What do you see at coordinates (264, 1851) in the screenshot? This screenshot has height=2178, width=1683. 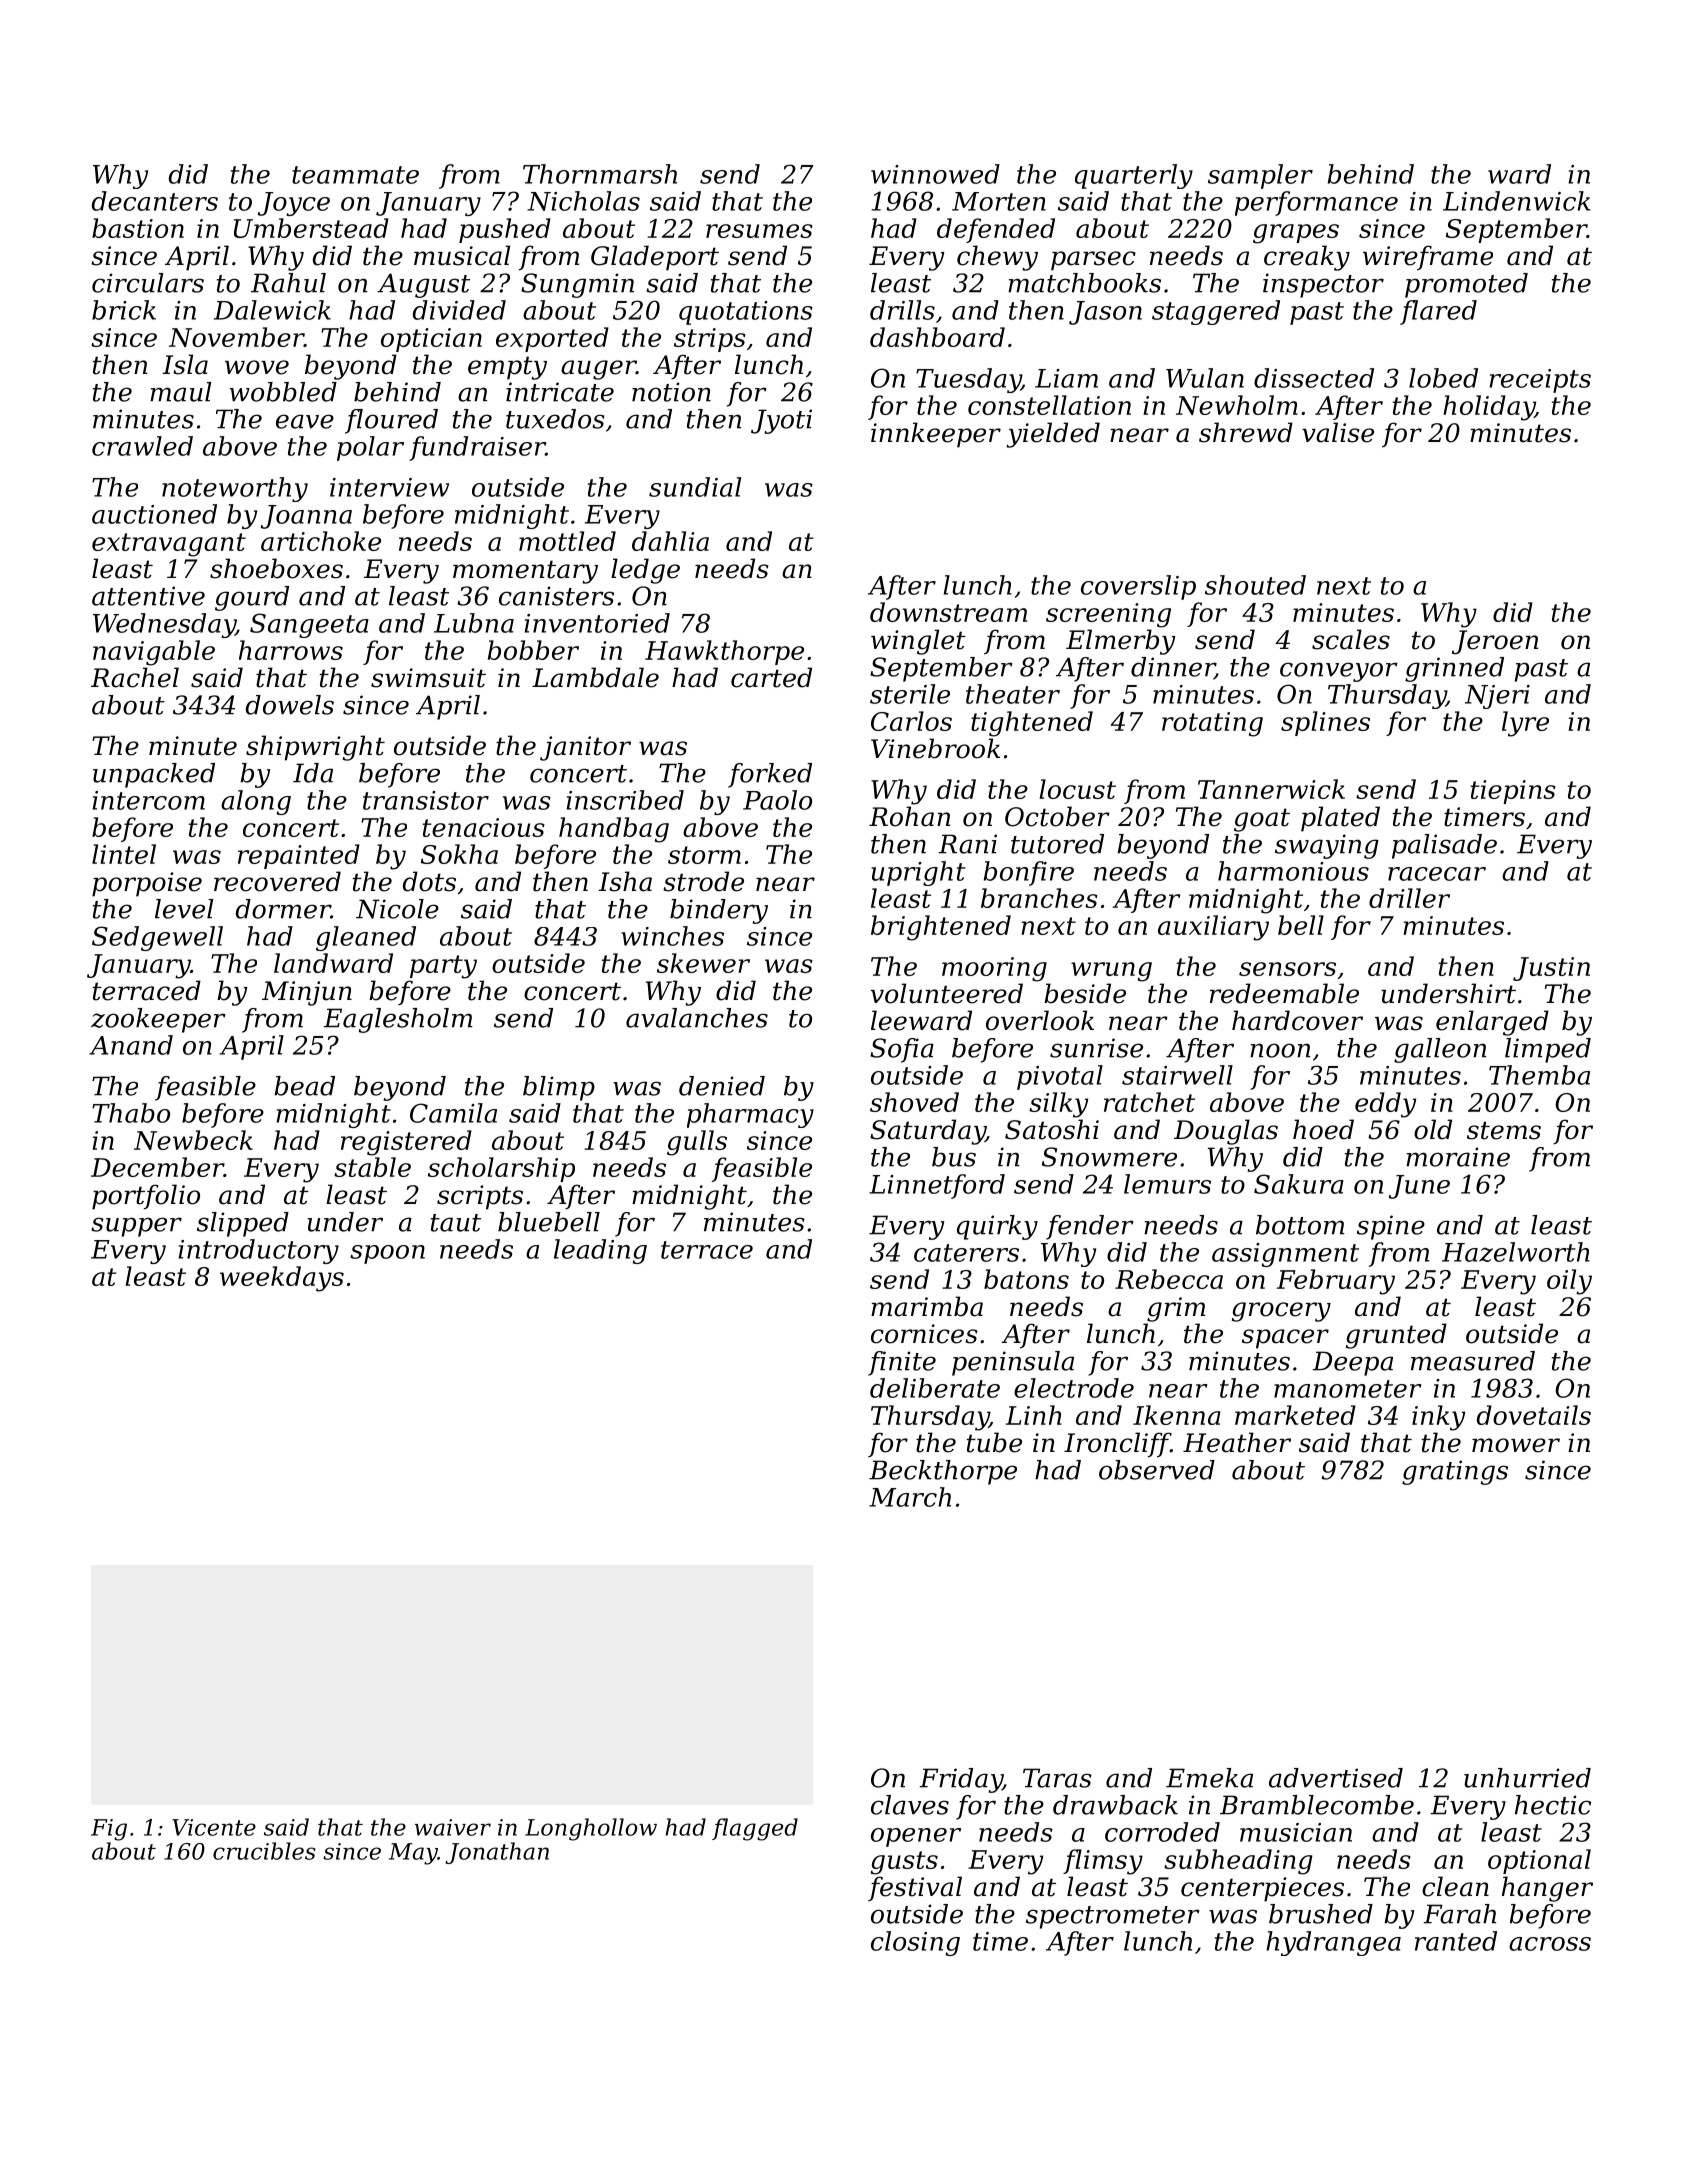 I see `crucibles` at bounding box center [264, 1851].
